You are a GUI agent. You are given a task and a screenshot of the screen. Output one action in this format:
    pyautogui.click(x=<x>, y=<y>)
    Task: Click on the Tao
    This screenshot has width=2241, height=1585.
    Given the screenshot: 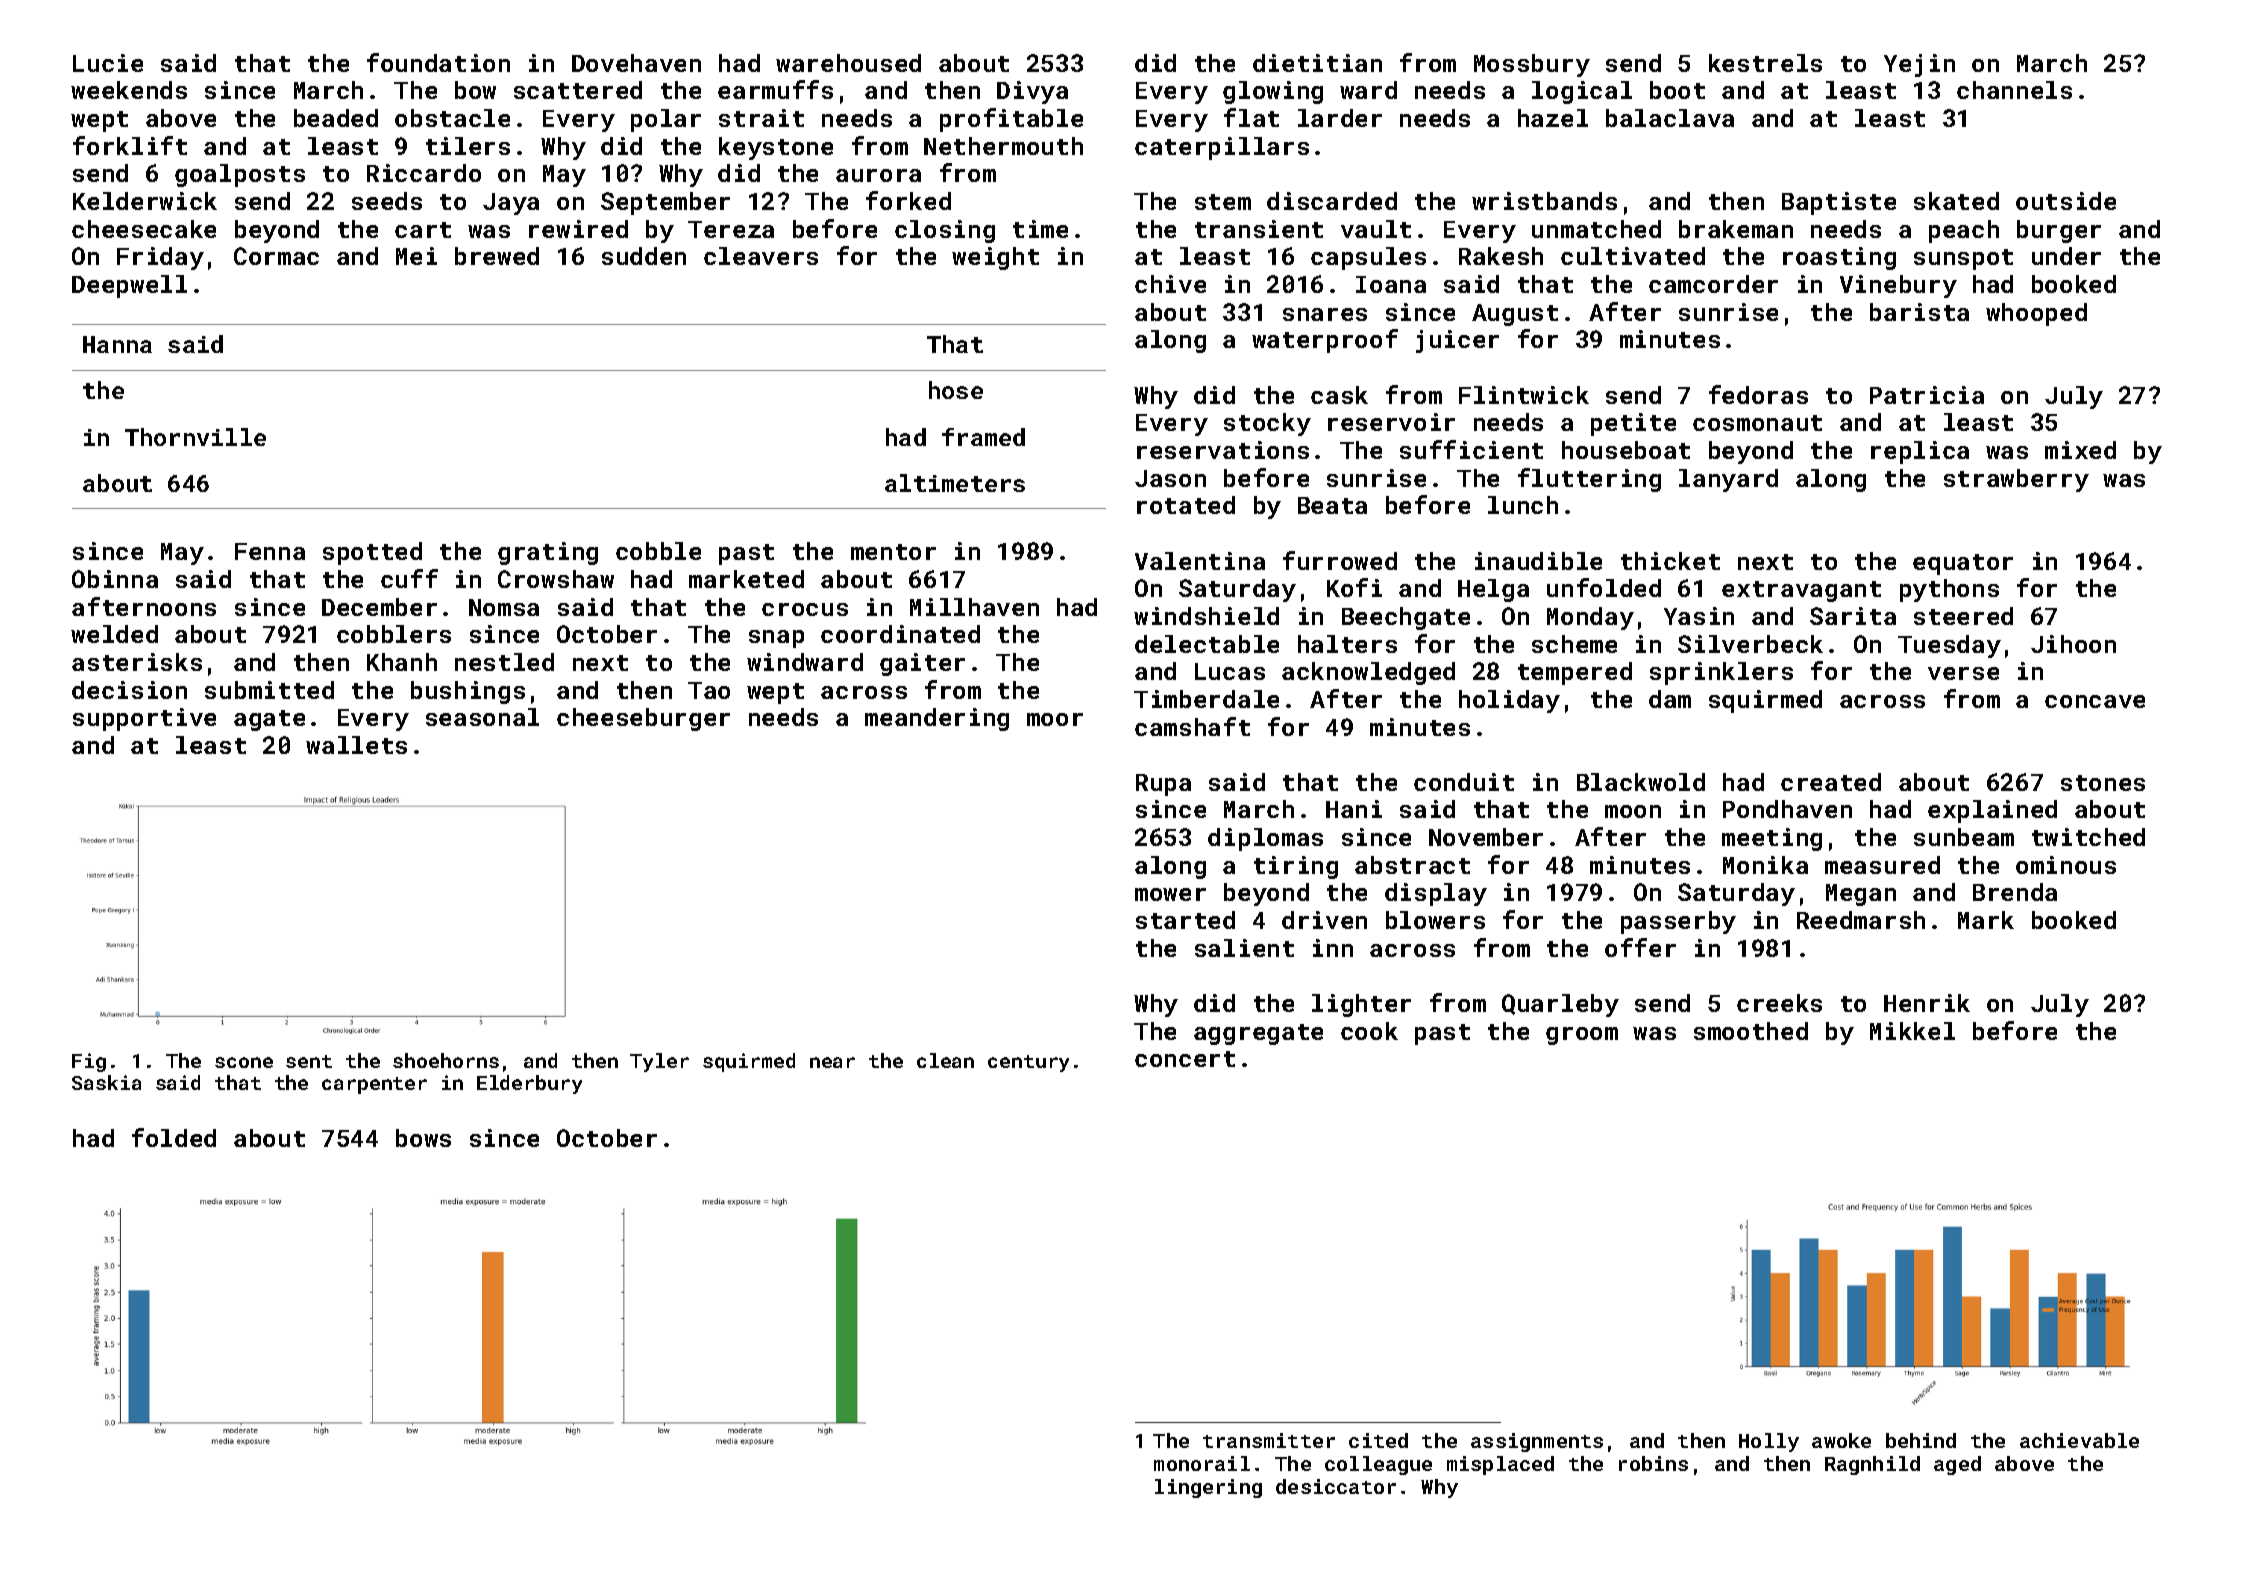 What is the action you would take?
    pyautogui.click(x=709, y=690)
